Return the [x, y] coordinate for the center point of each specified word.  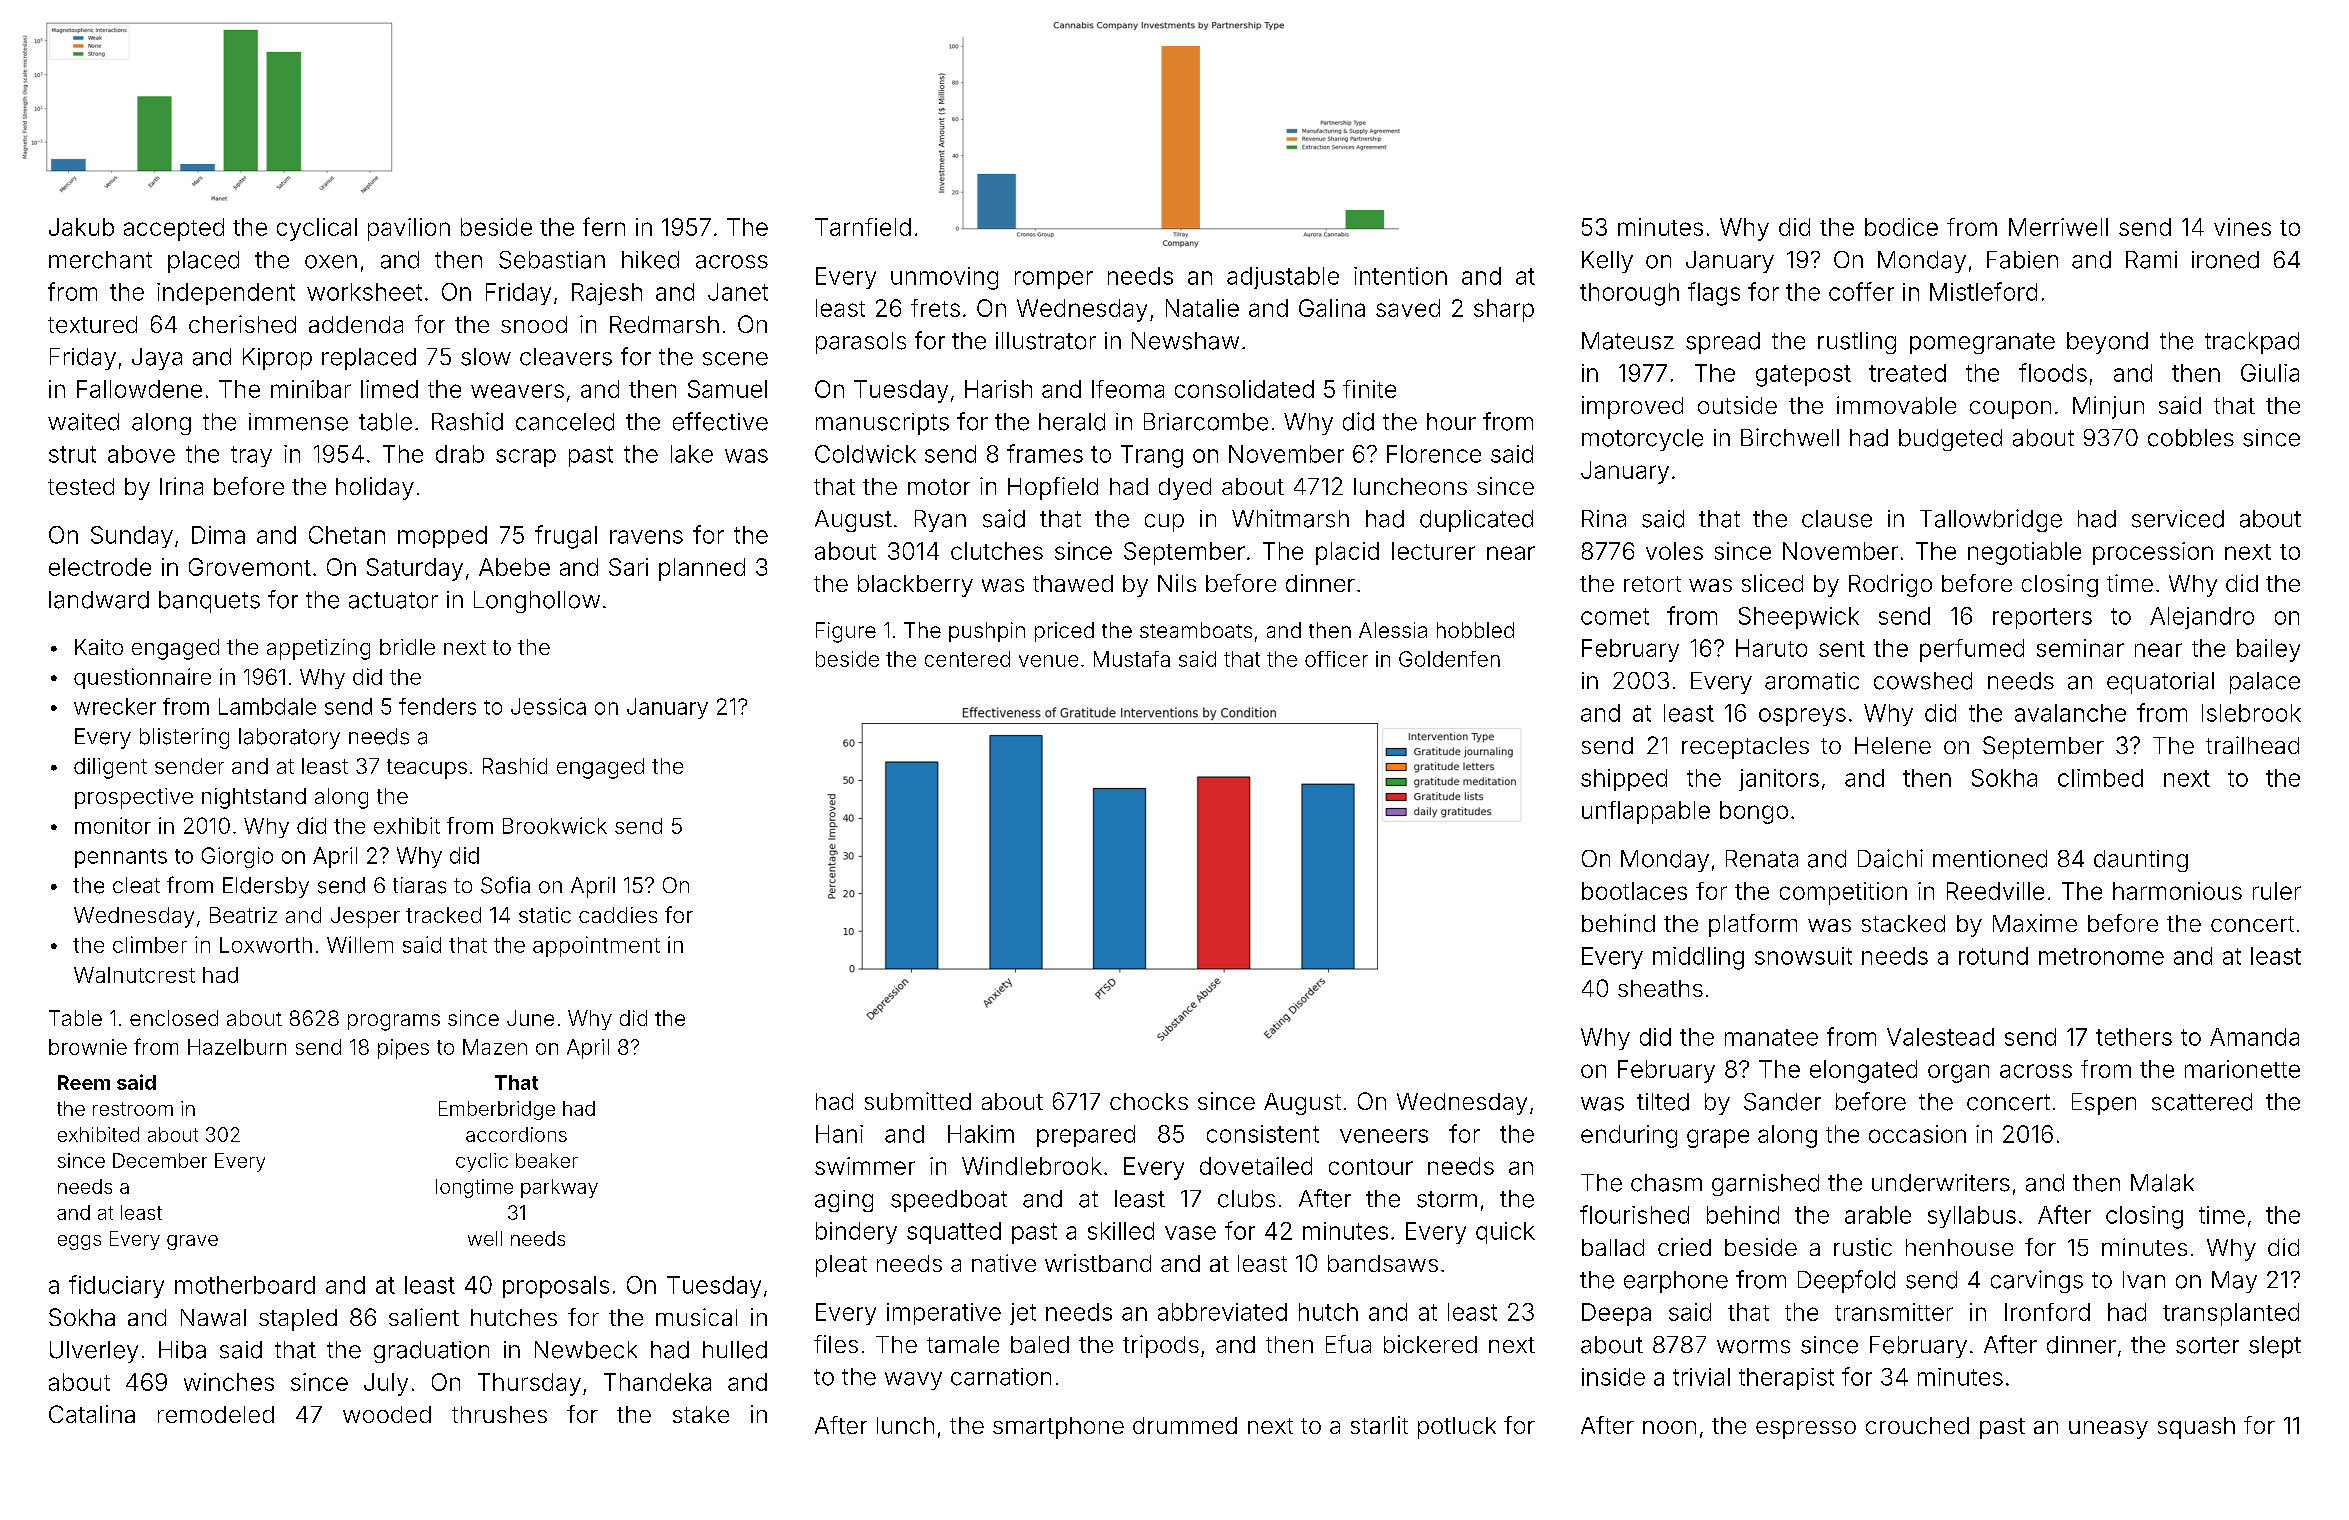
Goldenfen [1449, 659]
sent [1842, 649]
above [141, 454]
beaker [547, 1160]
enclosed [174, 1018]
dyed [1185, 489]
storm [1447, 1199]
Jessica [548, 706]
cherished [242, 324]
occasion [1917, 1134]
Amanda [2254, 1037]
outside [1737, 405]
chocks [1149, 1101]
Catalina [92, 1414]
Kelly [1607, 262]
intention [1400, 276]
